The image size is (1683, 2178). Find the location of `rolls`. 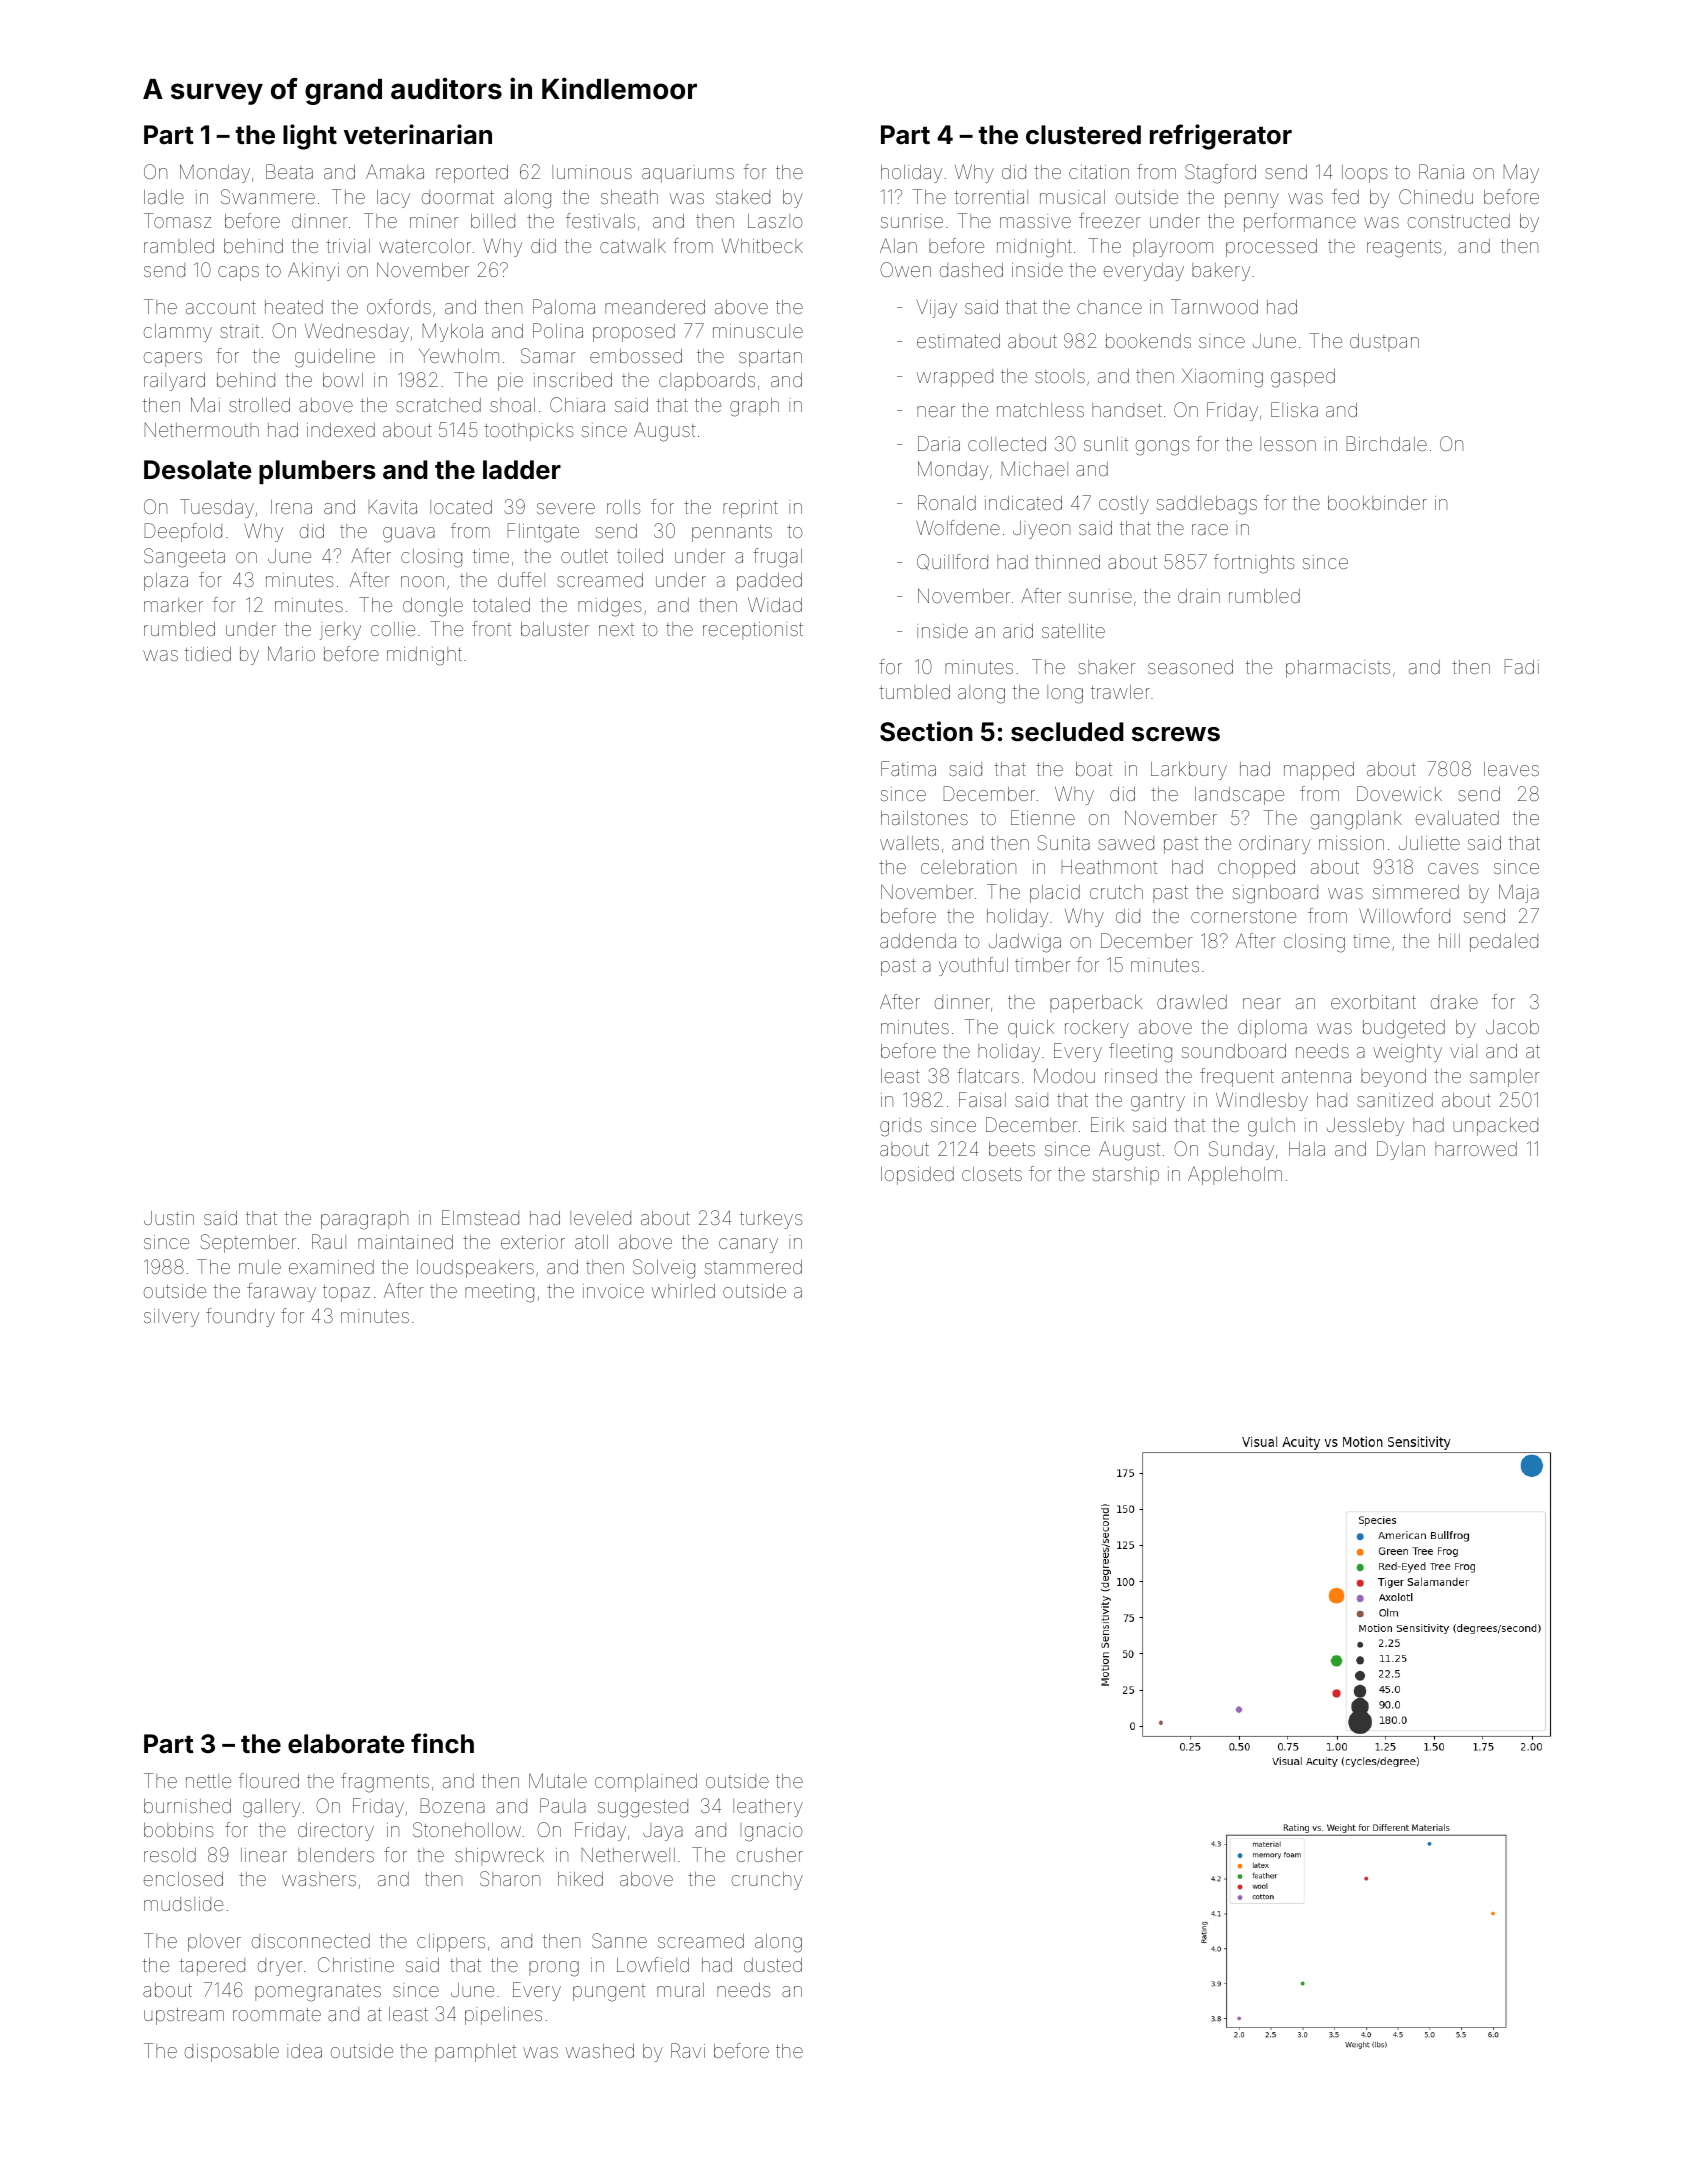

rolls is located at coordinates (624, 507).
